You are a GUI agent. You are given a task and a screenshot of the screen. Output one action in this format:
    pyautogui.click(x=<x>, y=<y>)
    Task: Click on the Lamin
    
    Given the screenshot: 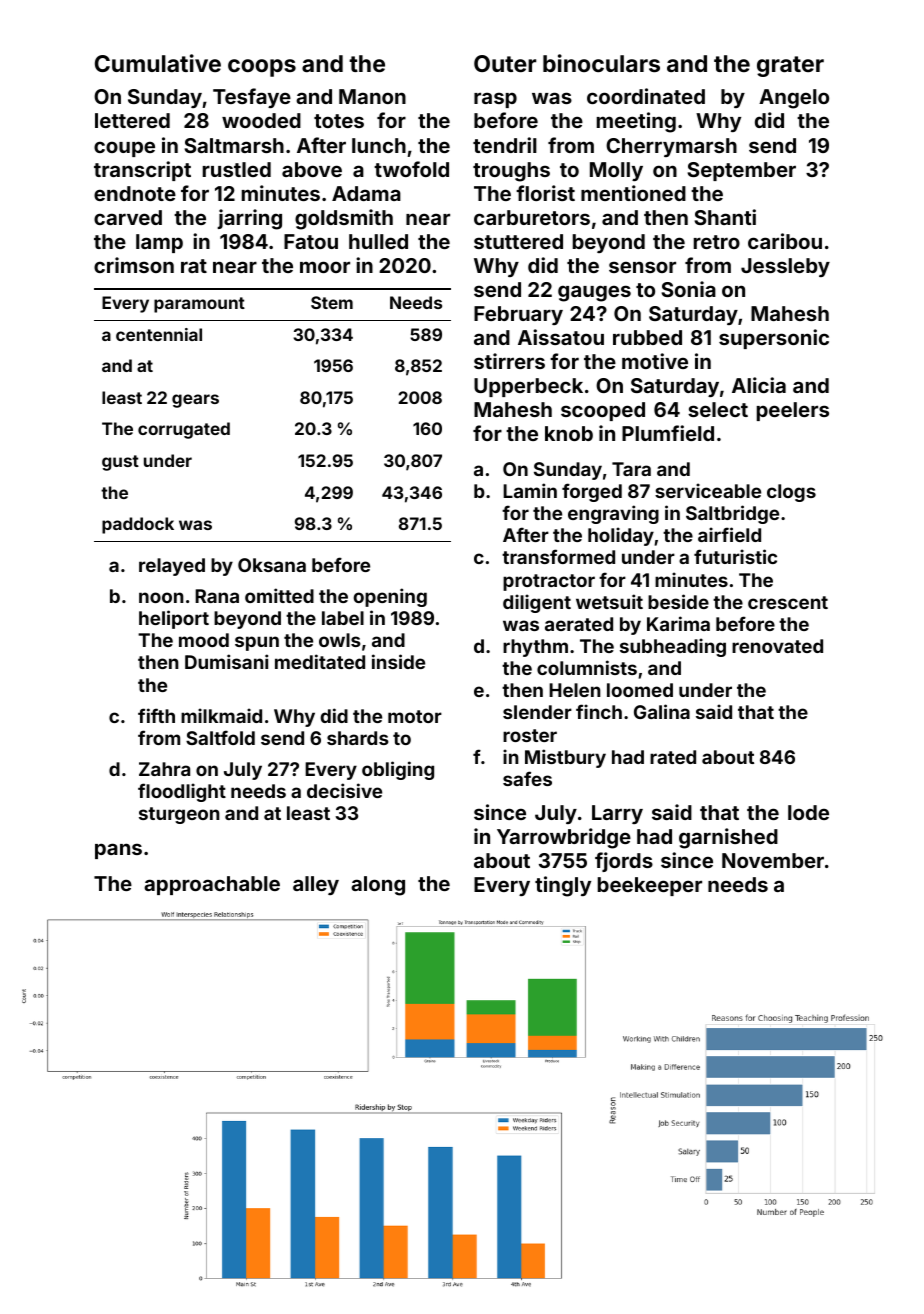 What is the action you would take?
    pyautogui.click(x=530, y=490)
